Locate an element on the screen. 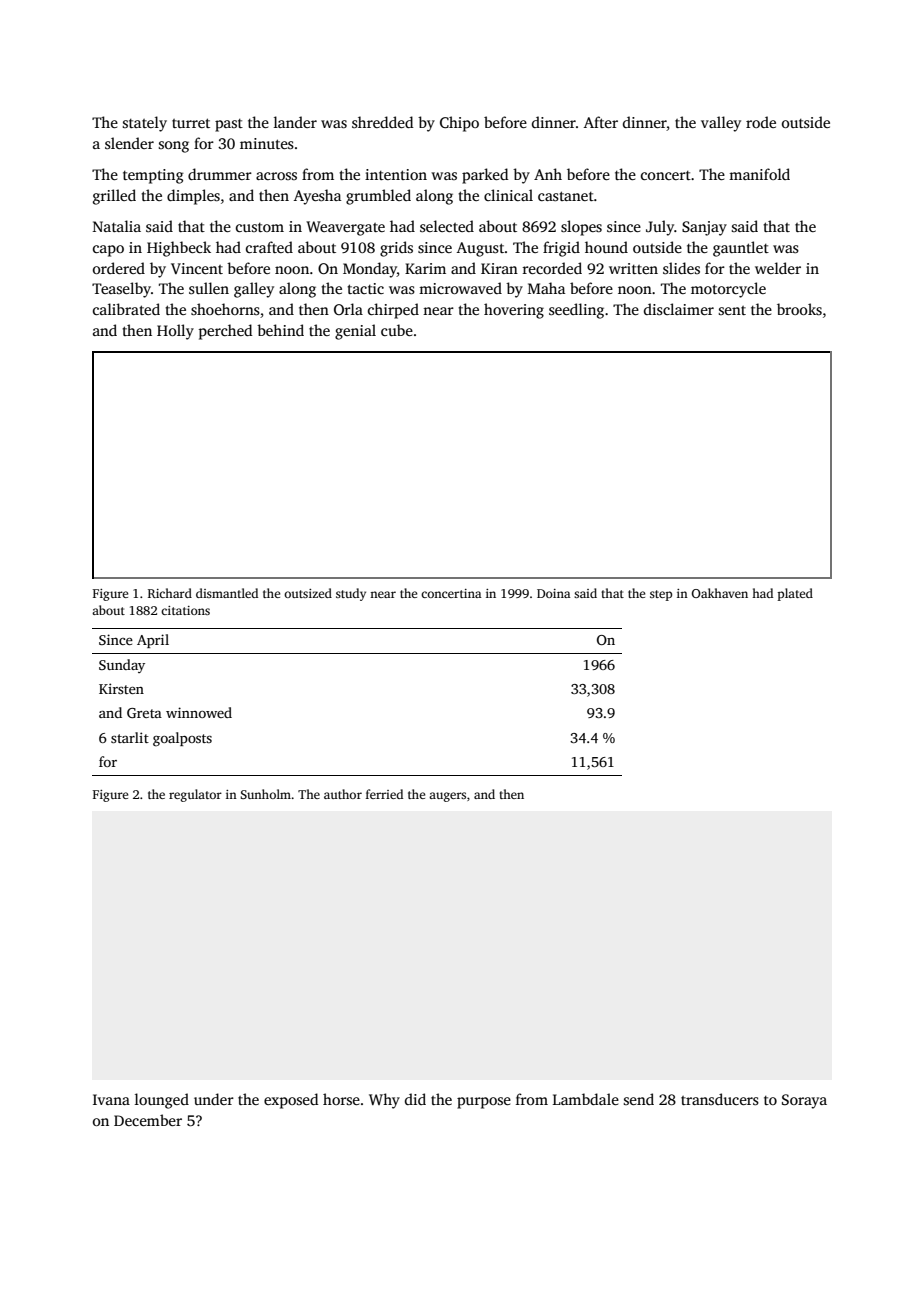 This screenshot has height=1311, width=924. gauntlet is located at coordinates (741, 249).
